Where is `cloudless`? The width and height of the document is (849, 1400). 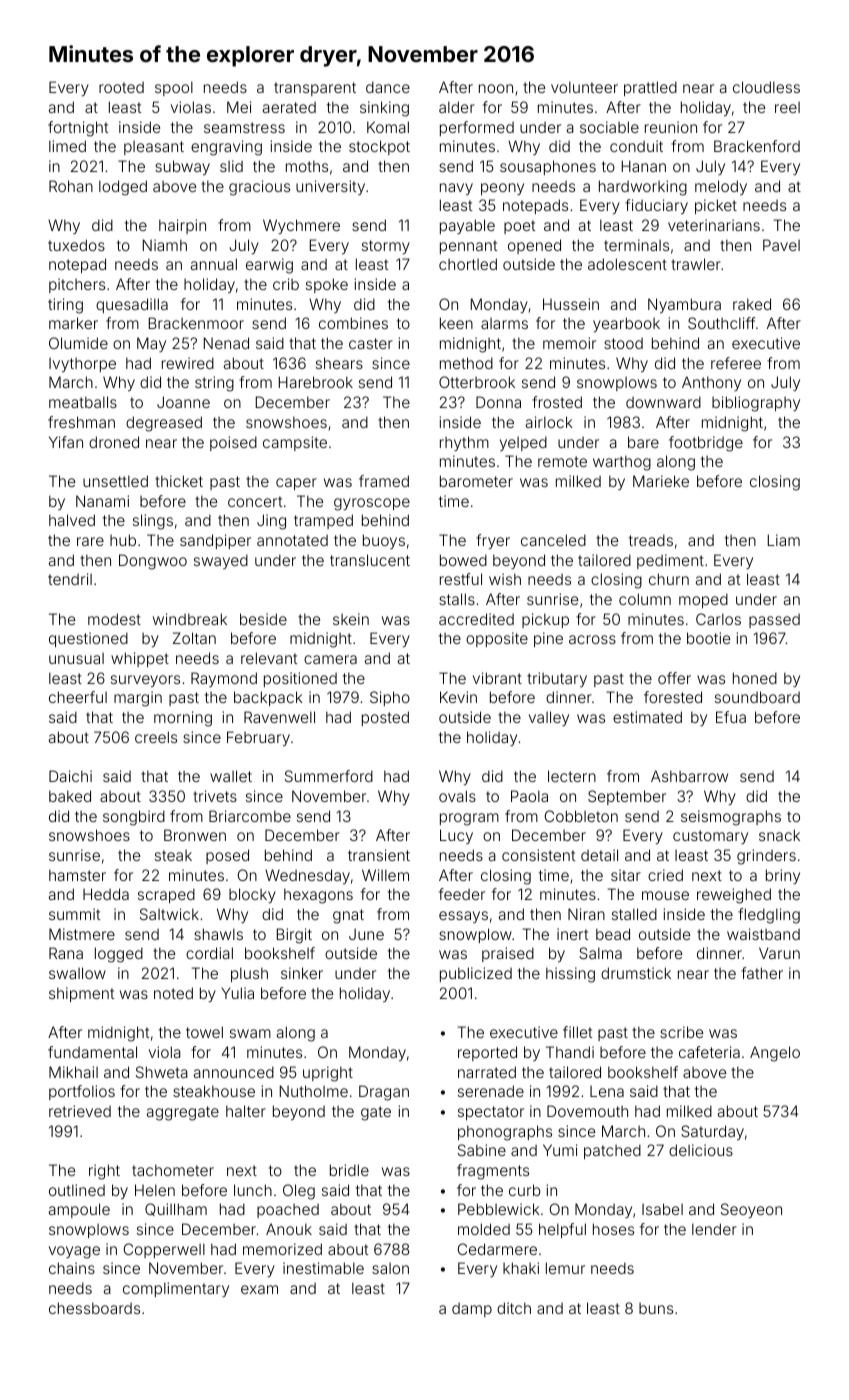
cloudless is located at coordinates (766, 87).
